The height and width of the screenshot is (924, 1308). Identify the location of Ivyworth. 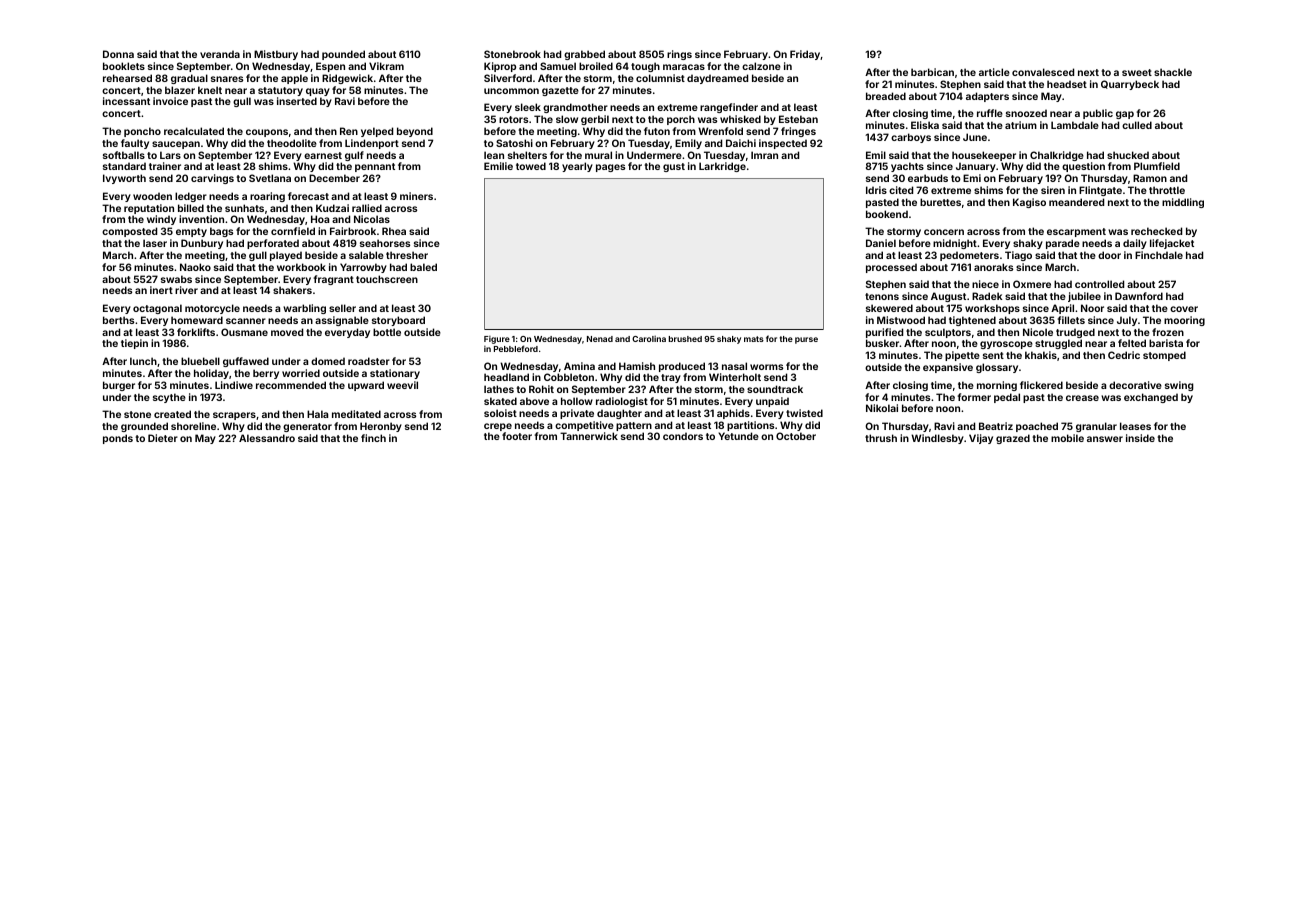
(124, 179).
